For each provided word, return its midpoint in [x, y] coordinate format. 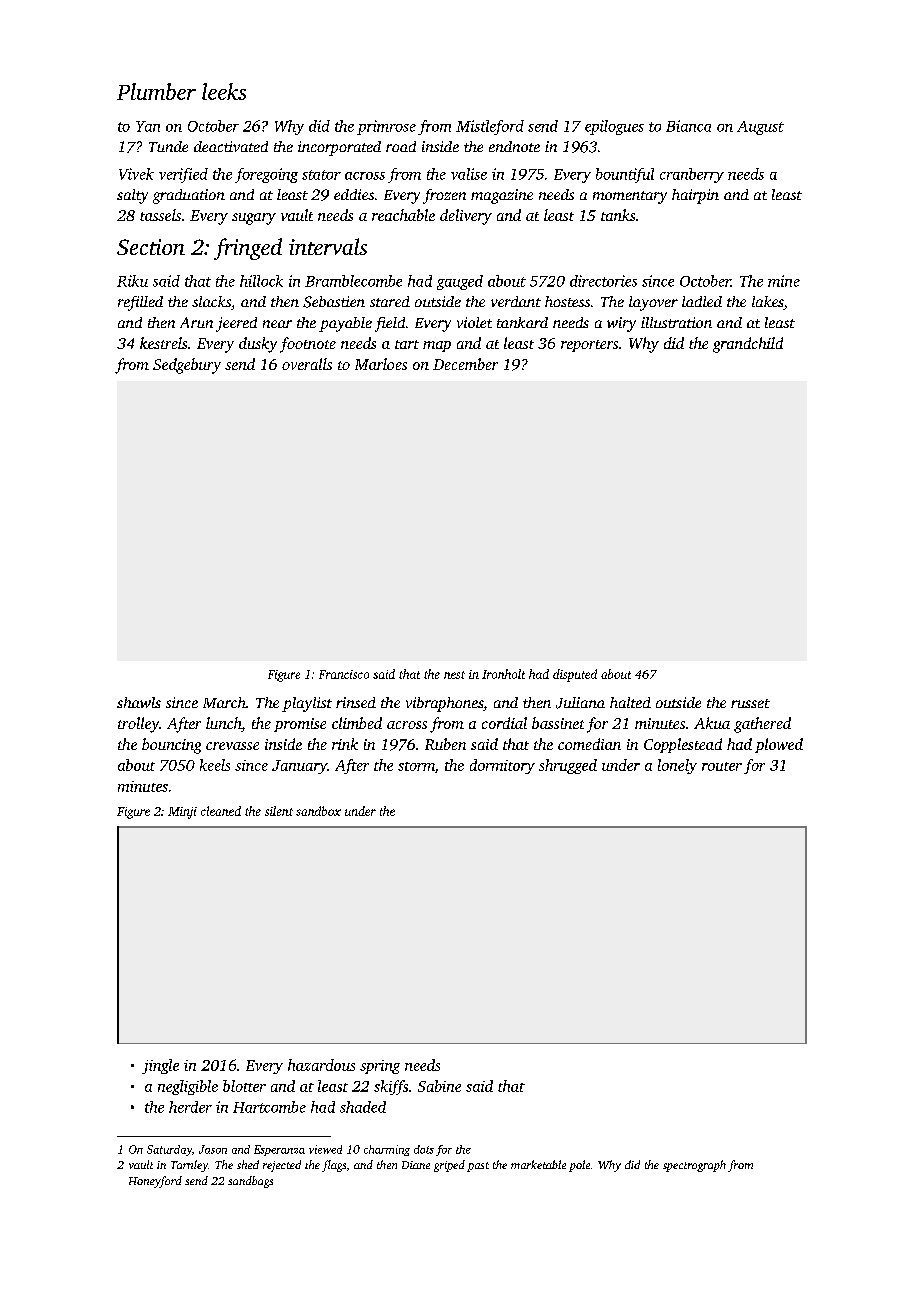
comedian [589, 744]
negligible [188, 1087]
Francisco [344, 674]
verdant [516, 301]
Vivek [136, 174]
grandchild [748, 345]
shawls [139, 702]
